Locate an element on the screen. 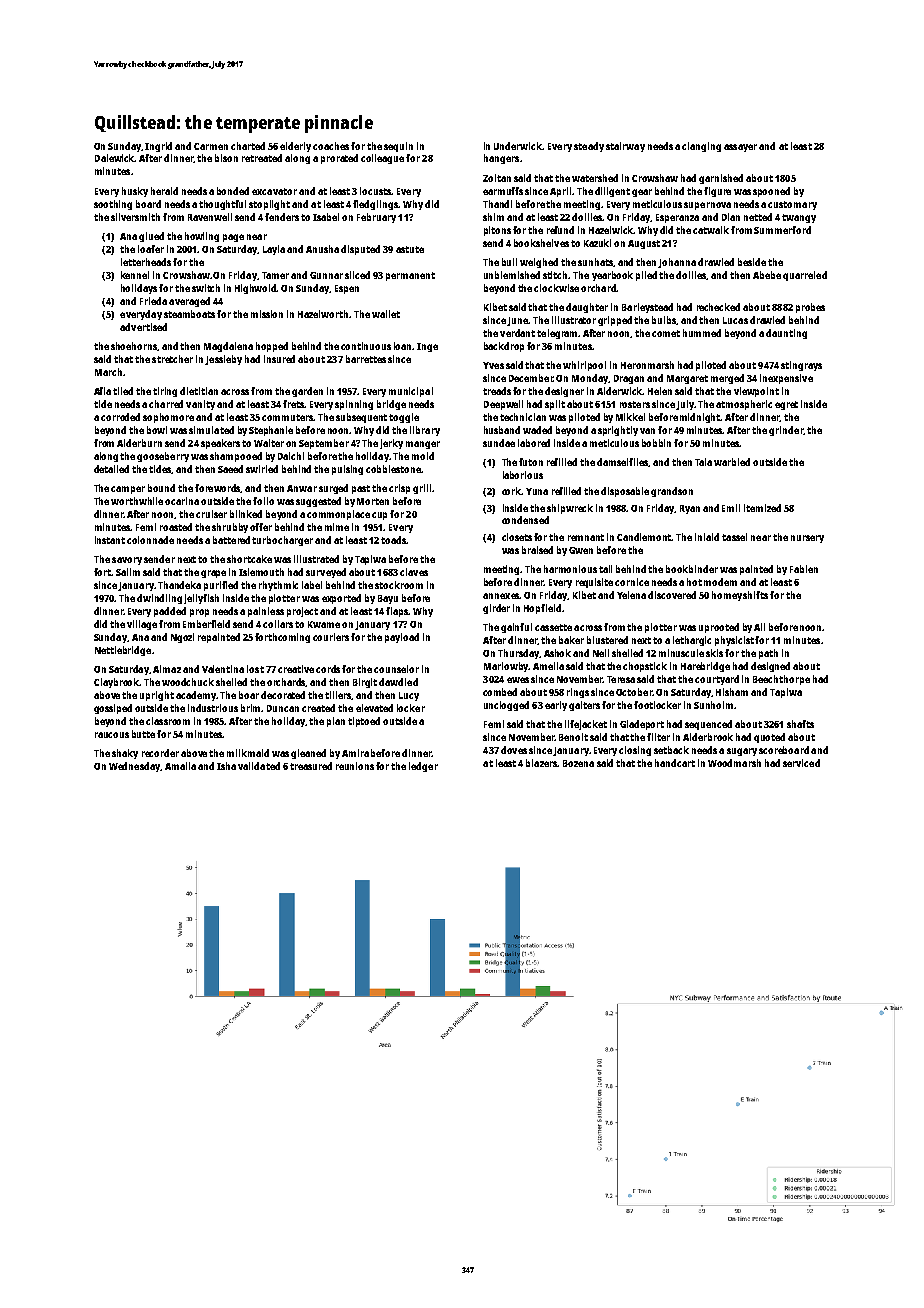  shoehorns is located at coordinates (134, 346).
